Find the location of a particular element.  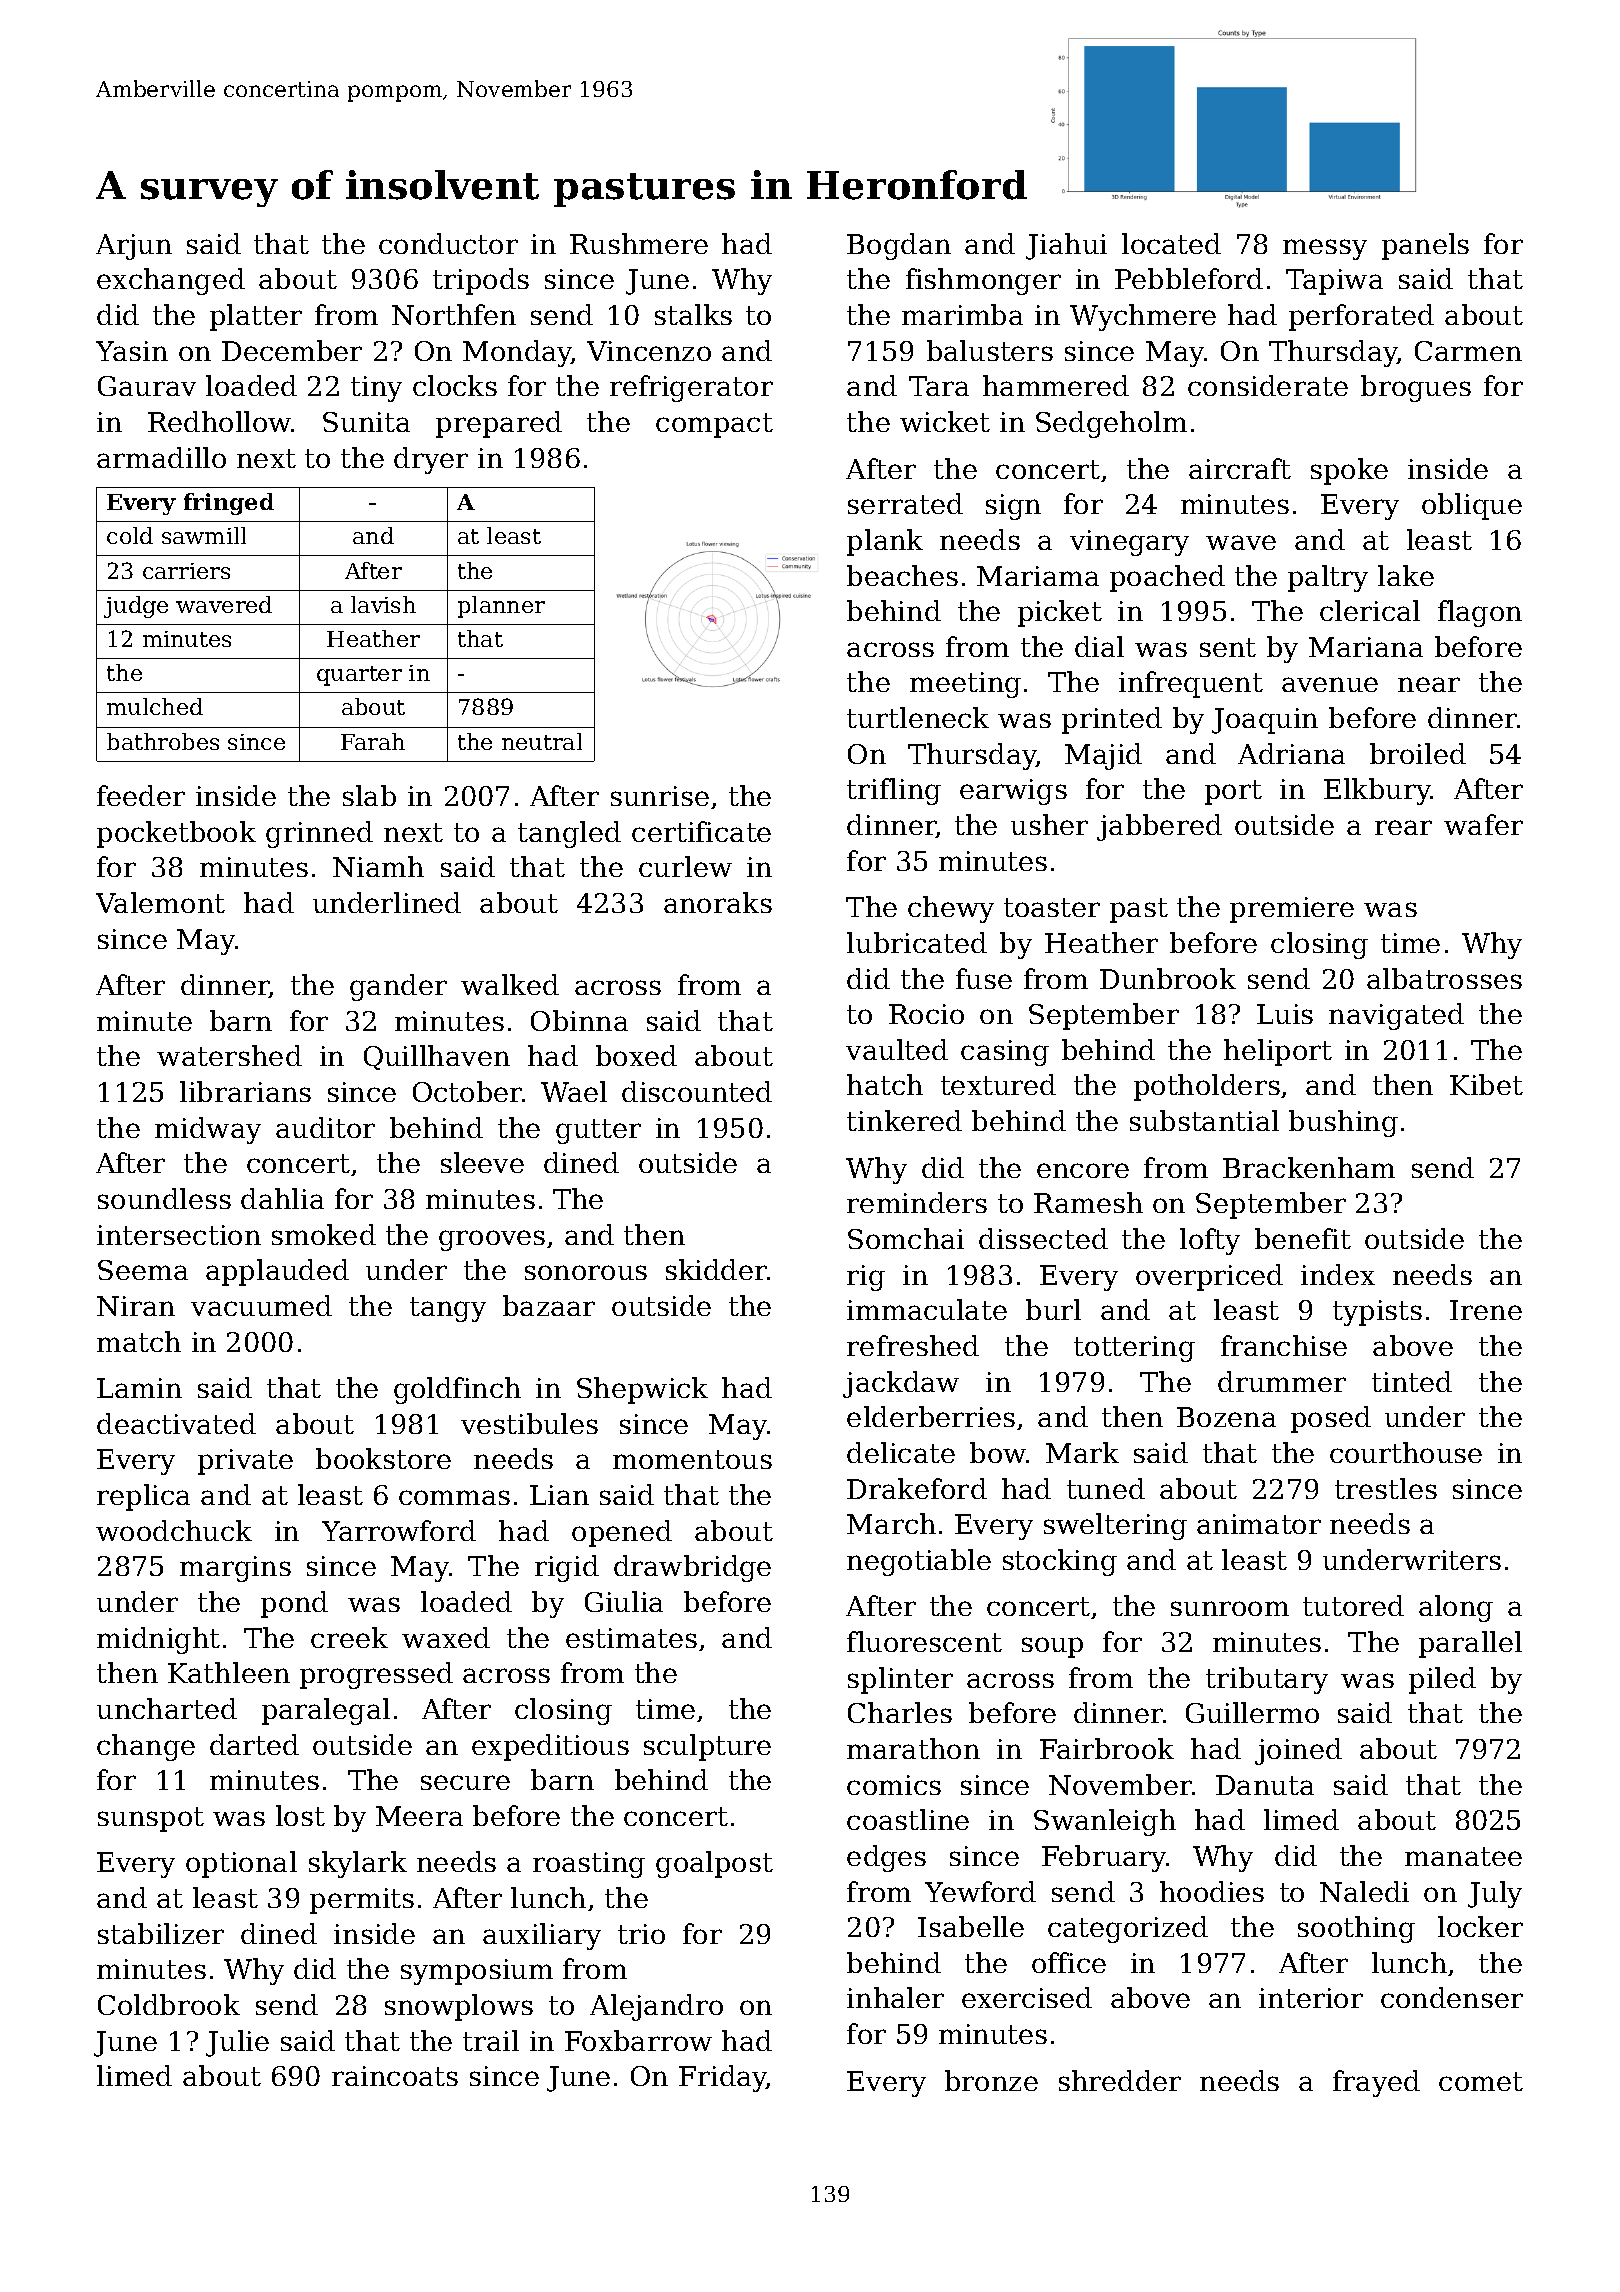

planner is located at coordinates (501, 607).
